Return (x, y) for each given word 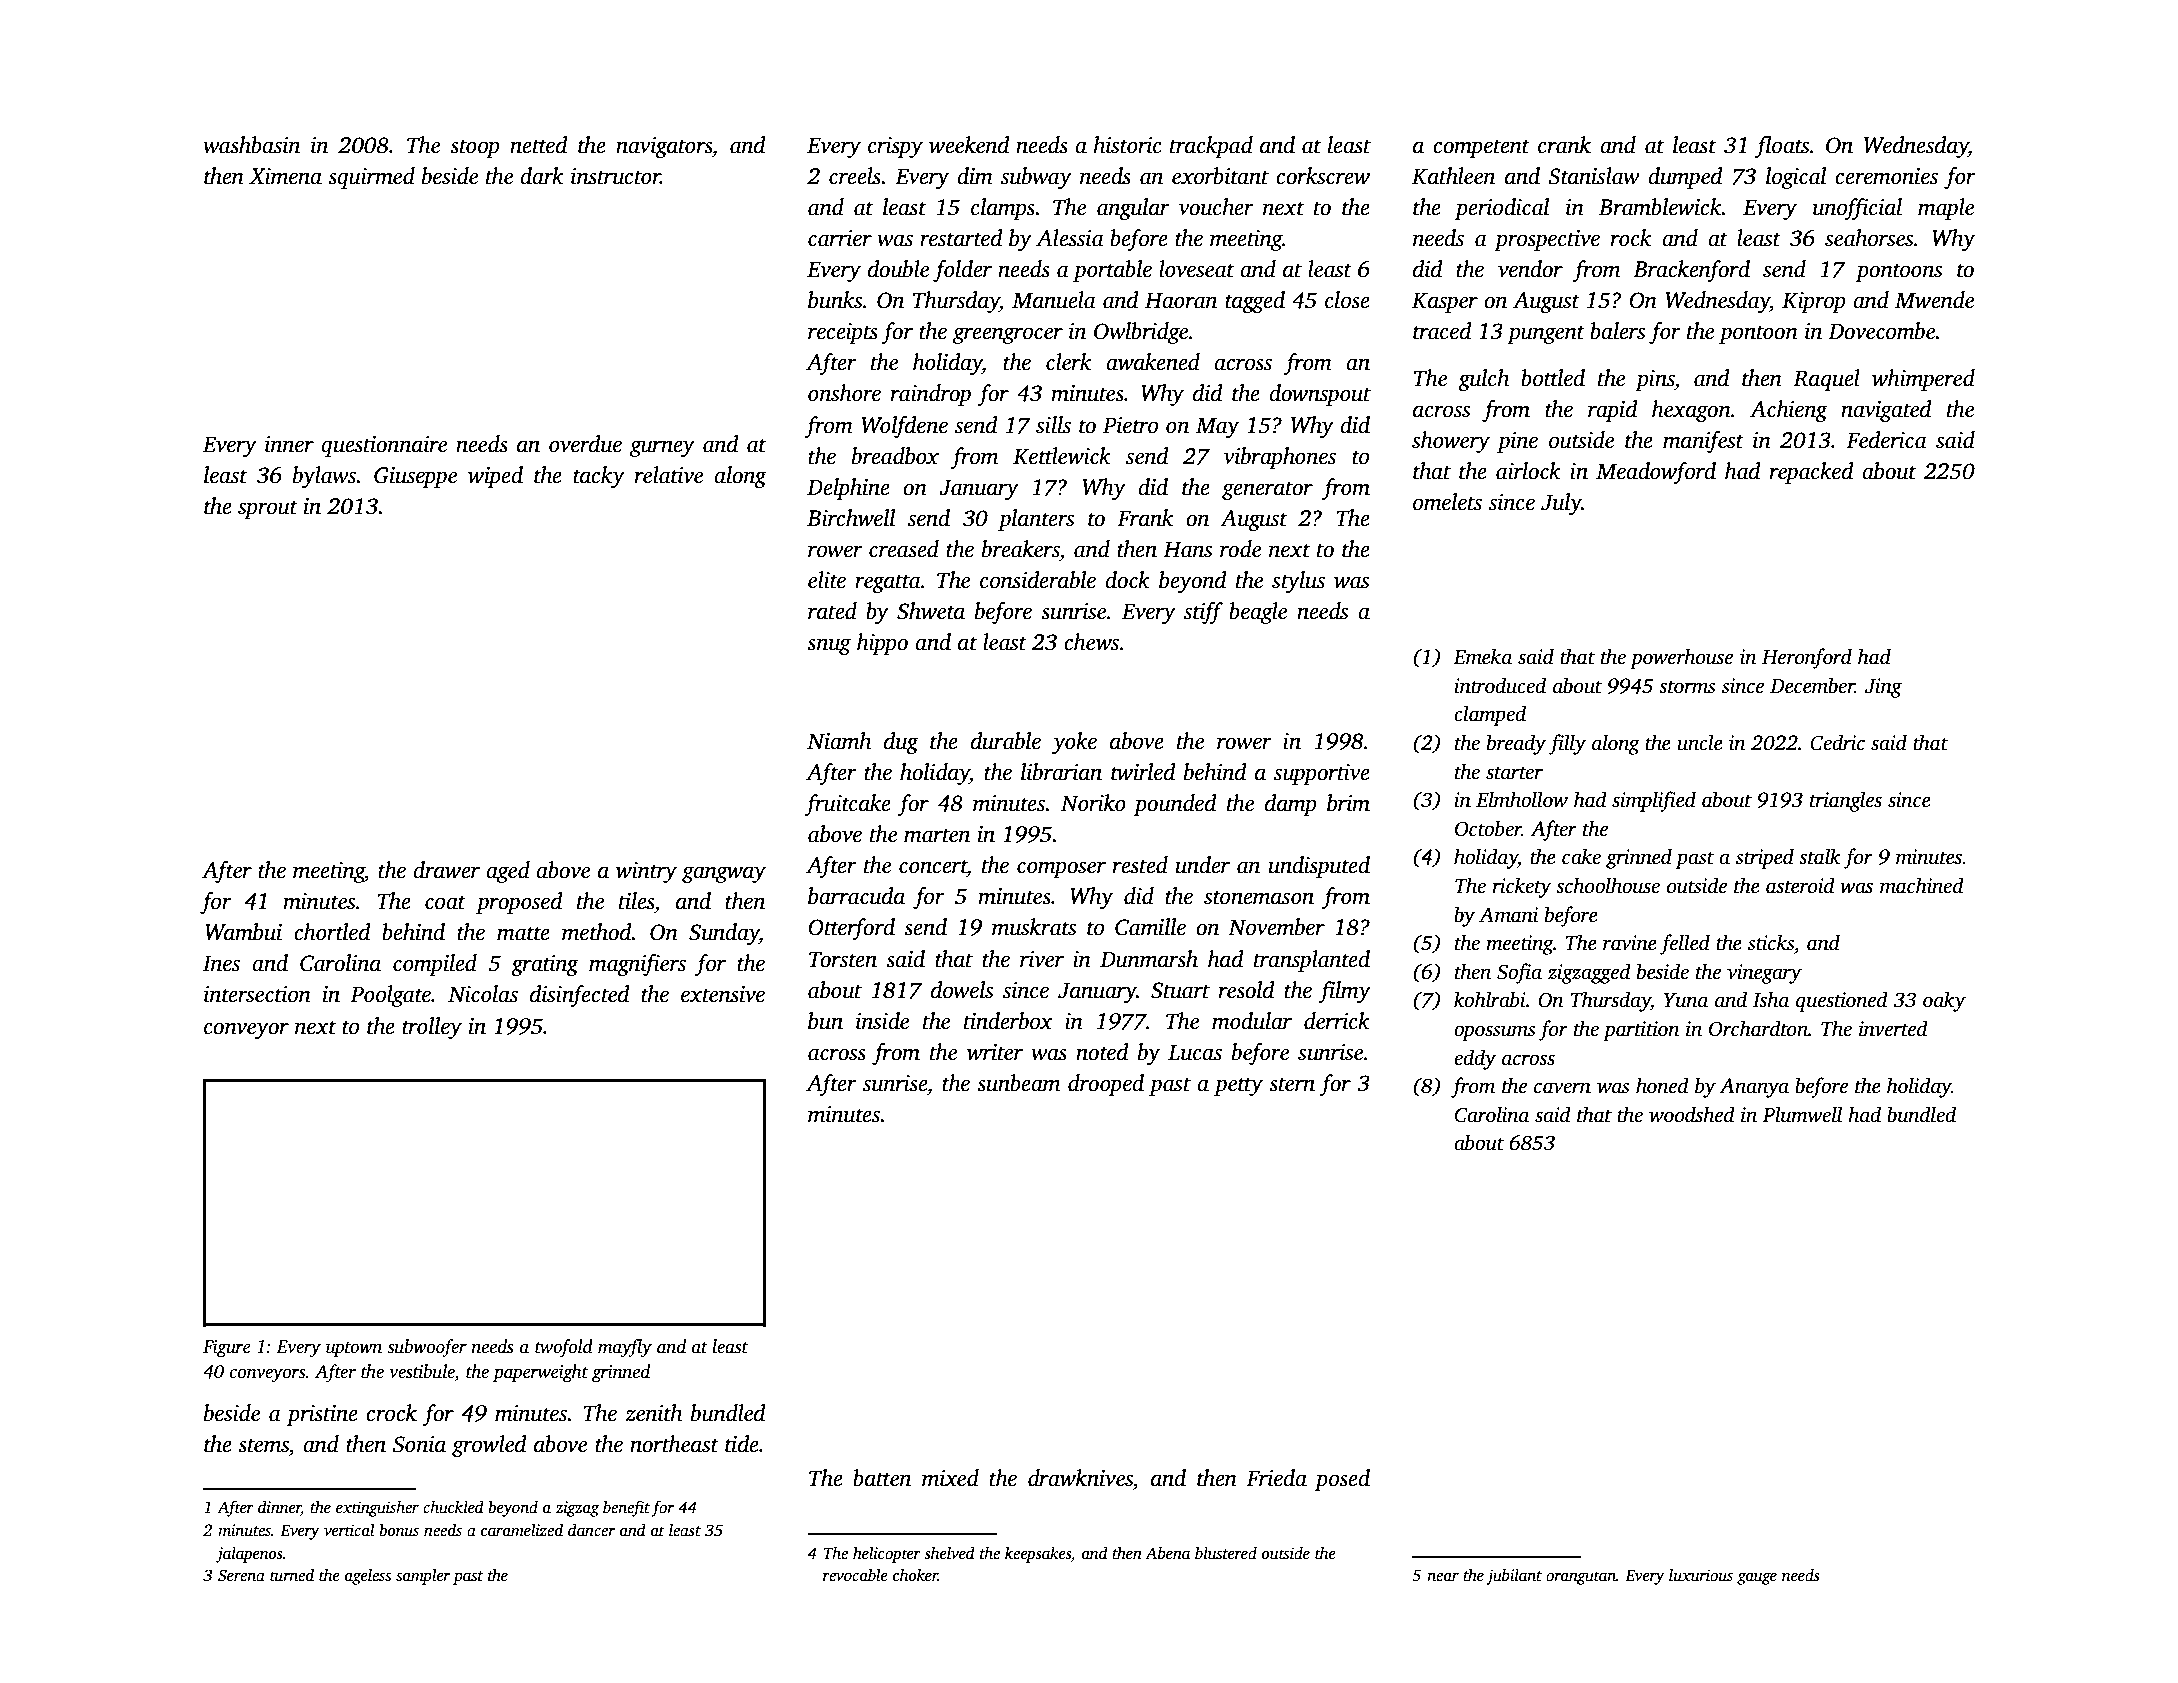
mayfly (625, 1348)
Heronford (1807, 658)
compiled (435, 965)
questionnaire (384, 446)
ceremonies (1886, 176)
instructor (616, 176)
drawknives (1080, 1478)
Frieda (1276, 1478)
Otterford (851, 929)
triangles (1846, 801)
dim (975, 176)
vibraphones (1280, 458)
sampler (423, 1577)
